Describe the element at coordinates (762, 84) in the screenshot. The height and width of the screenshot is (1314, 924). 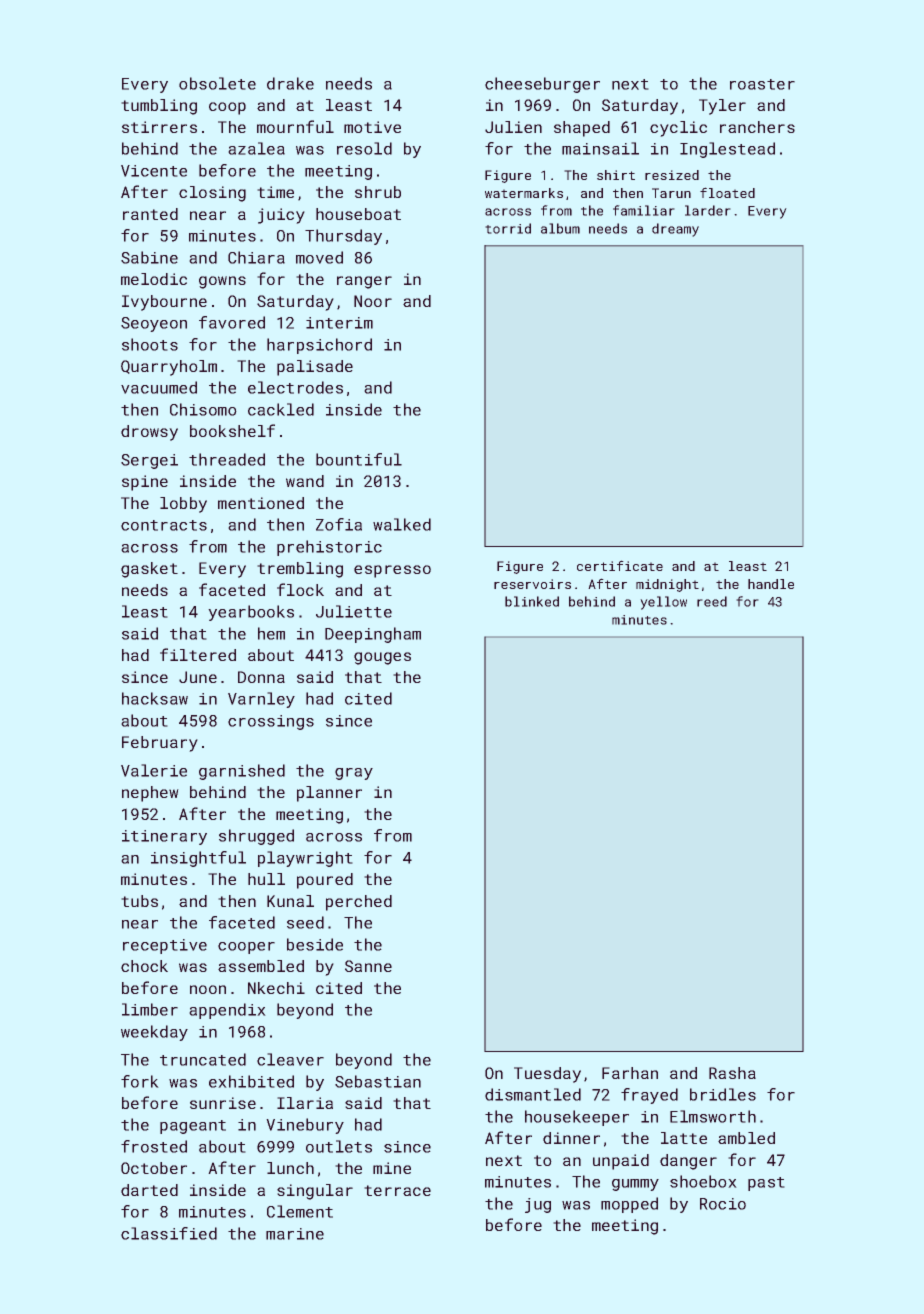
I see `roaster` at that location.
